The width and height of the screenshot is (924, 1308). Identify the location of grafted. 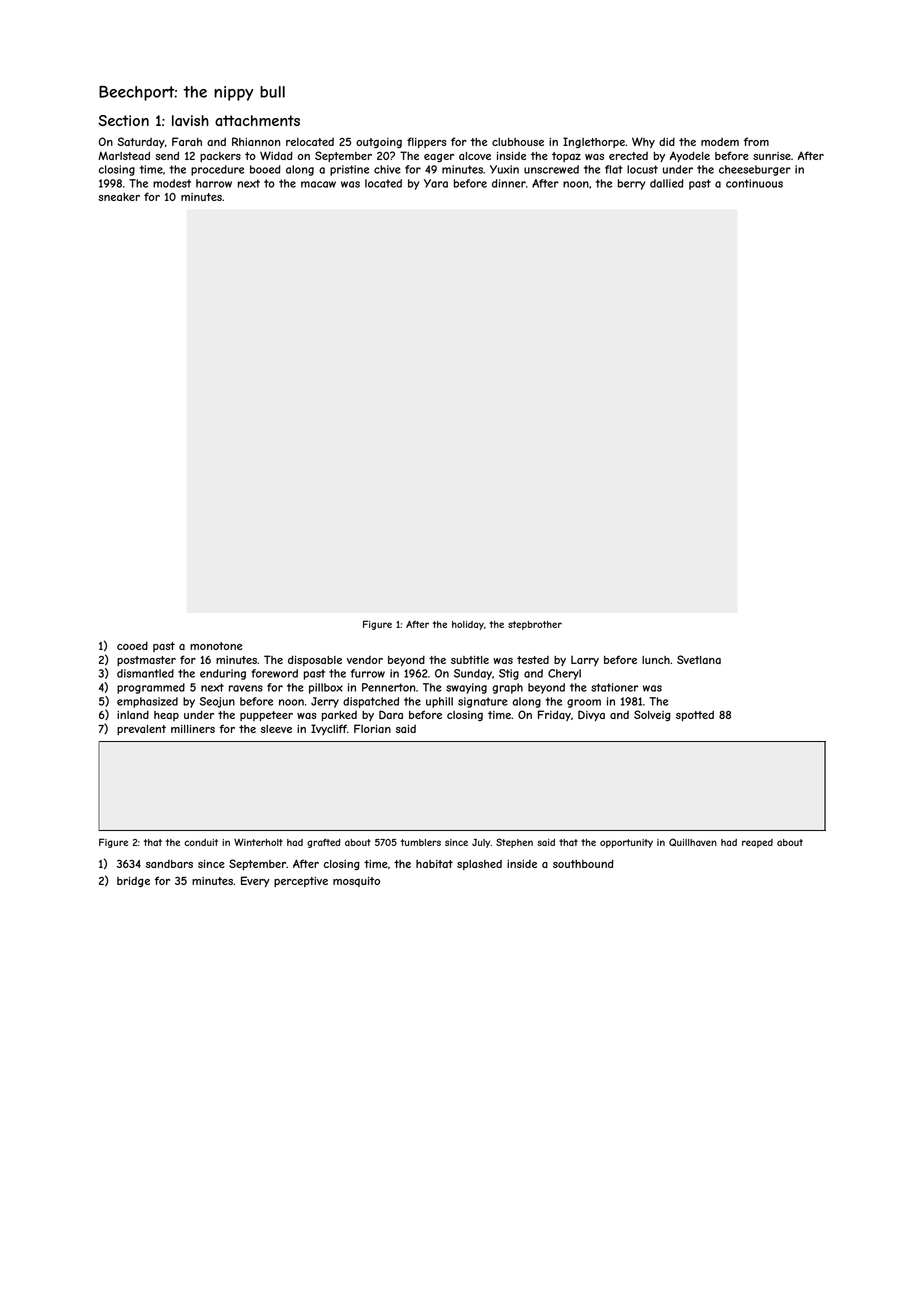
(323, 843).
